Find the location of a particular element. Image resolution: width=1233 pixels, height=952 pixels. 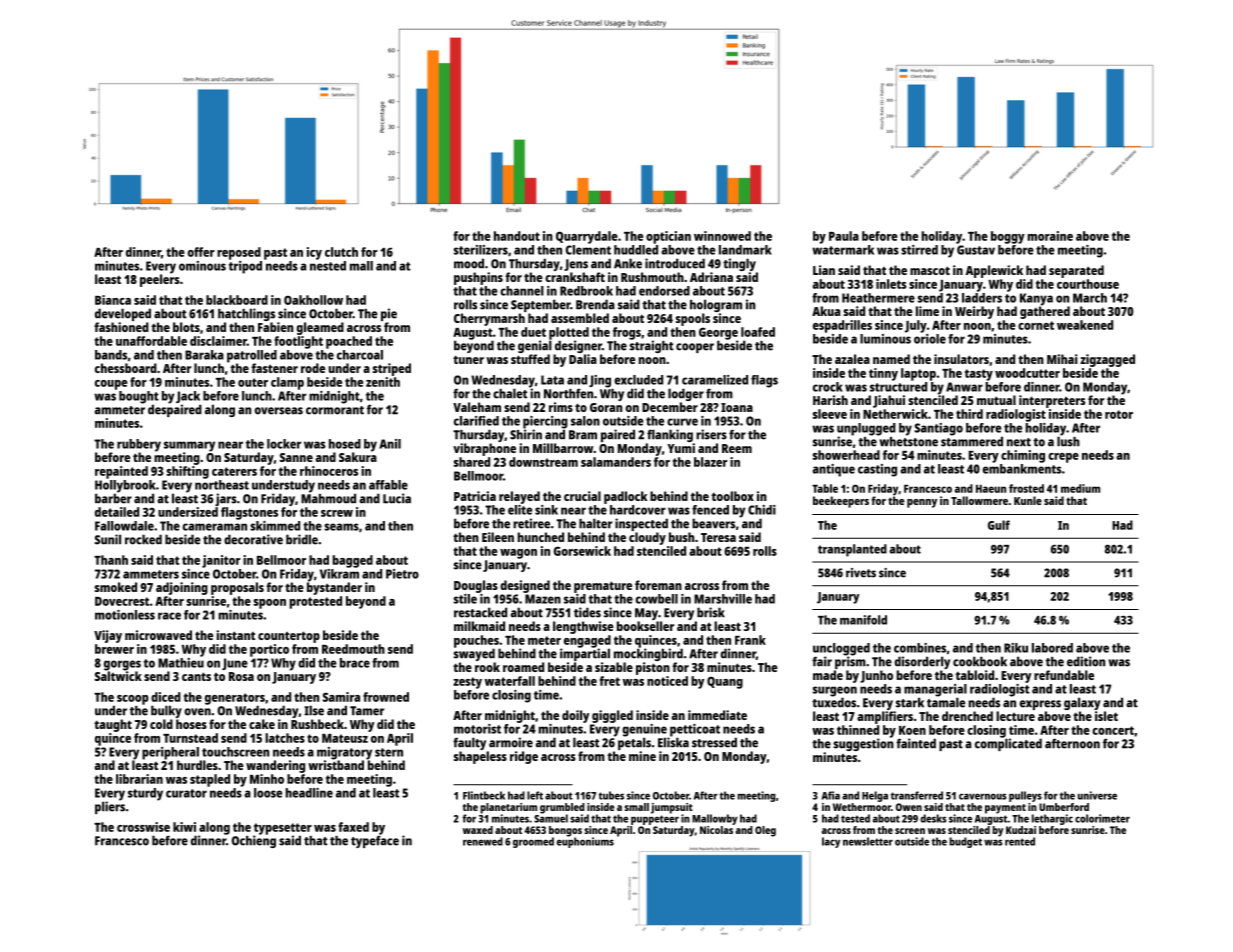

typeface is located at coordinates (375, 842).
